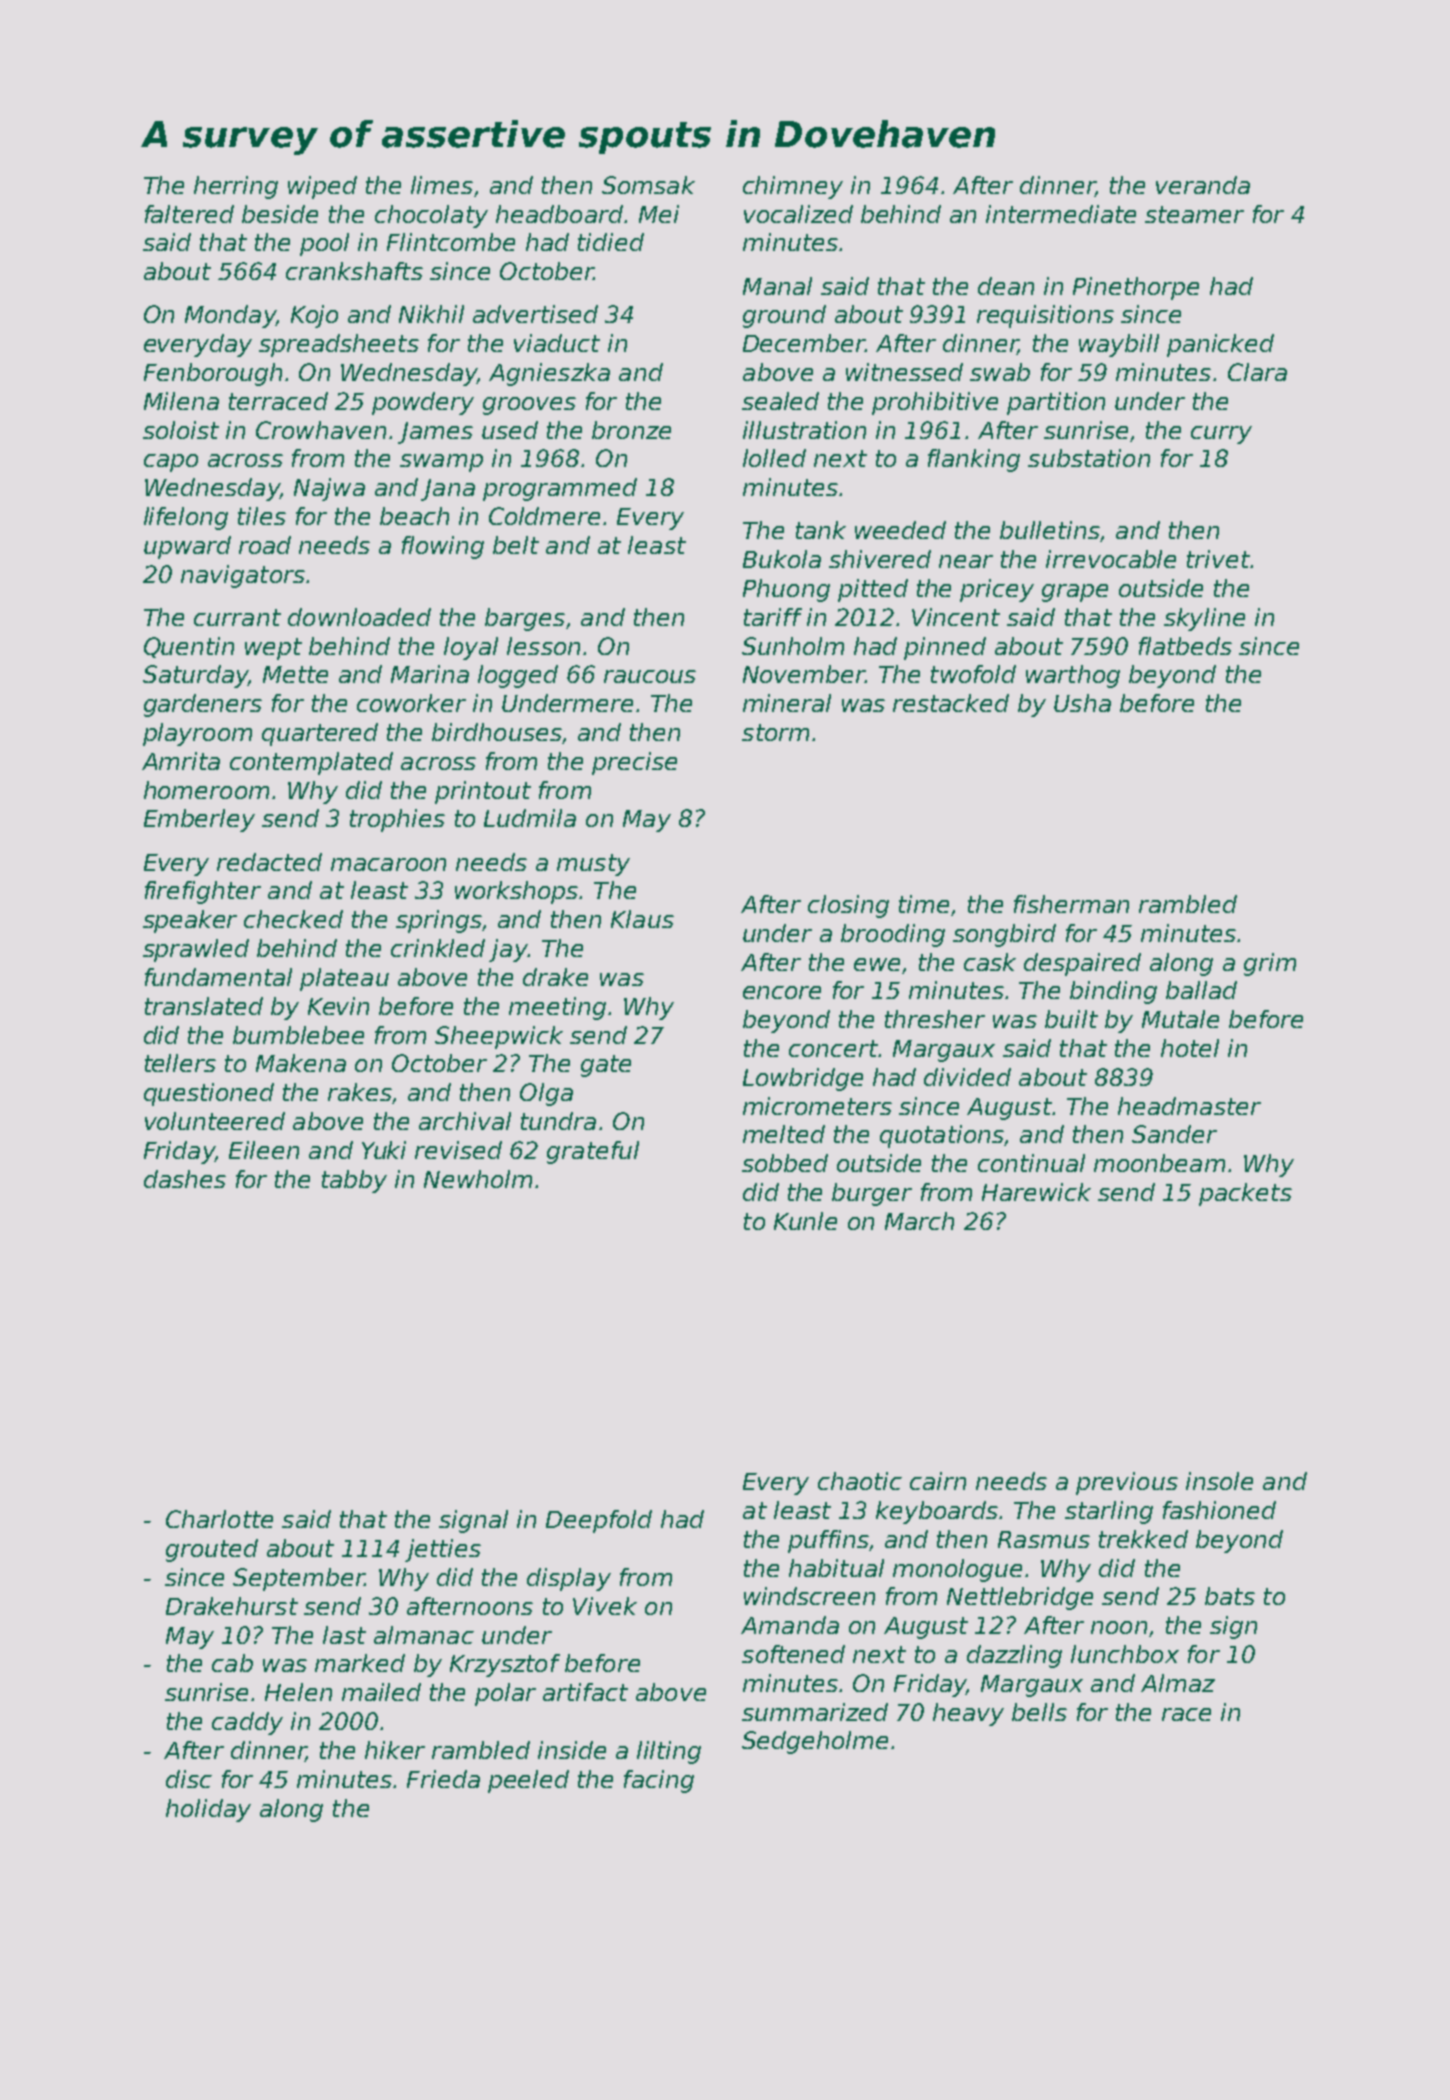 This screenshot has width=1450, height=2100. I want to click on bronze, so click(631, 430).
